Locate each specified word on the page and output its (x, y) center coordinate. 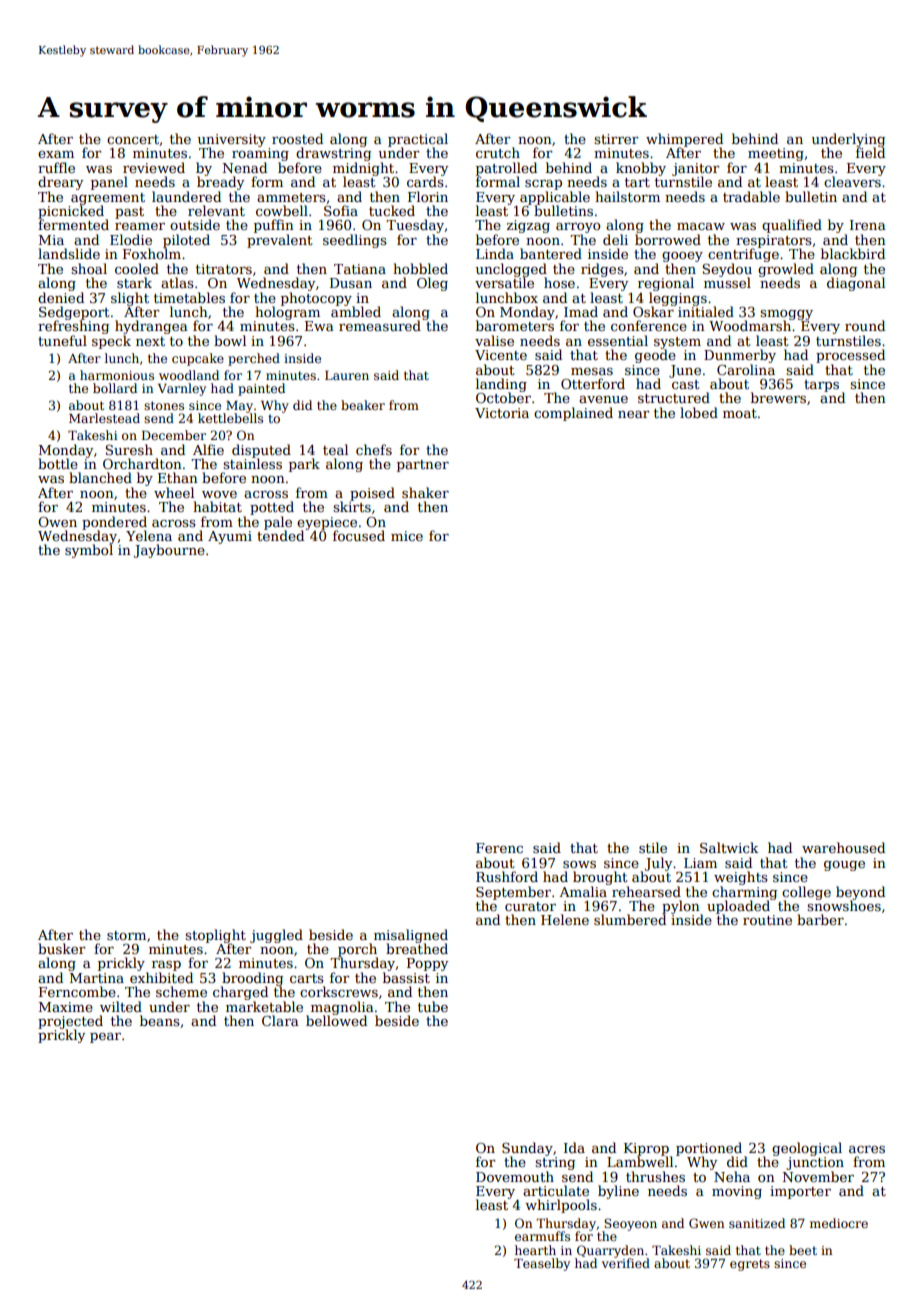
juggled (276, 936)
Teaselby (542, 1264)
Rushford (507, 876)
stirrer (616, 139)
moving (737, 1192)
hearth (535, 1250)
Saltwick (729, 847)
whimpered (684, 140)
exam (56, 154)
